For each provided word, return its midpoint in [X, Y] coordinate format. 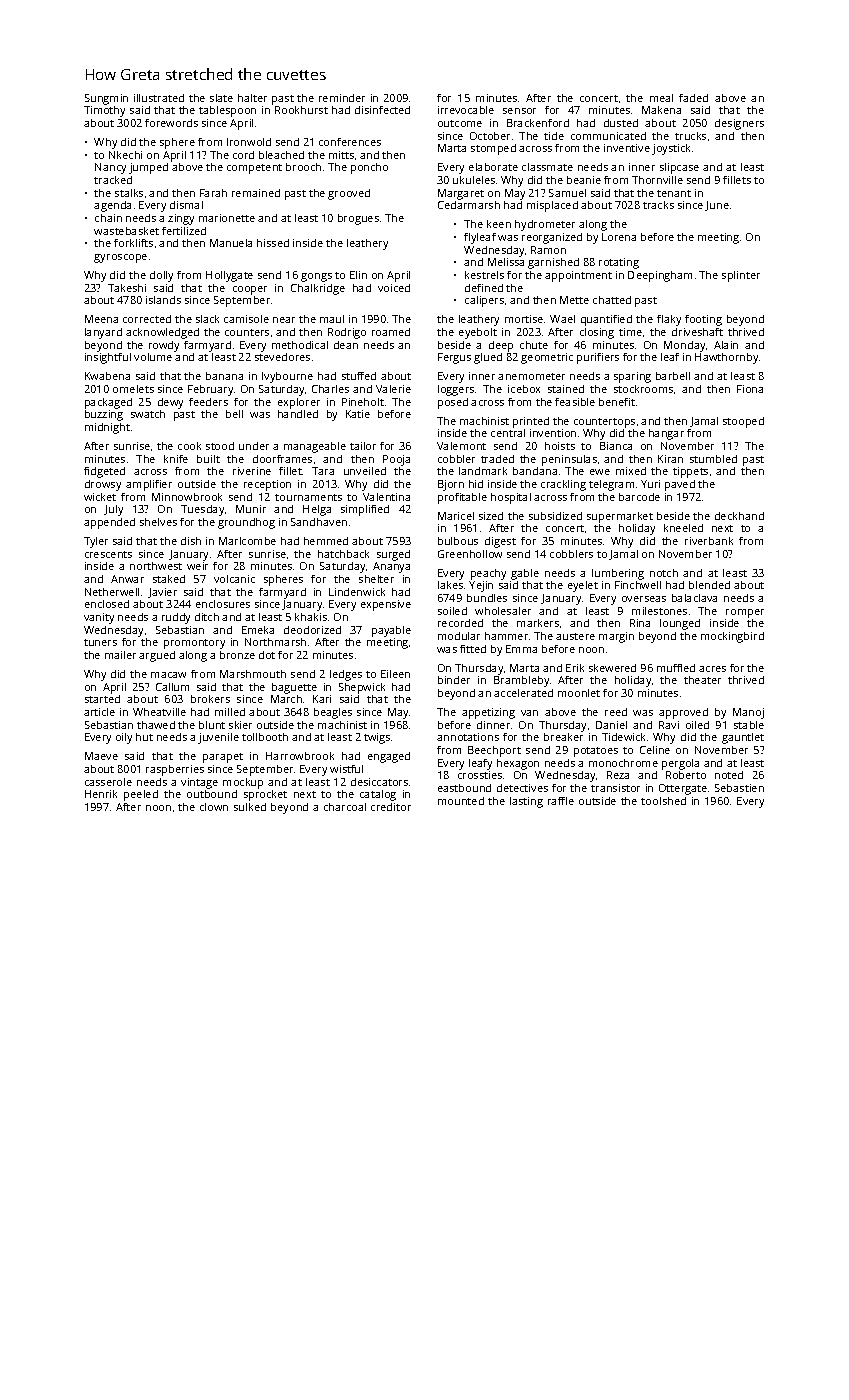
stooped [743, 422]
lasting [526, 802]
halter [252, 98]
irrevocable [466, 110]
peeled [141, 795]
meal [661, 98]
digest [500, 542]
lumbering [618, 574]
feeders [208, 402]
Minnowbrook [187, 497]
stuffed [359, 376]
